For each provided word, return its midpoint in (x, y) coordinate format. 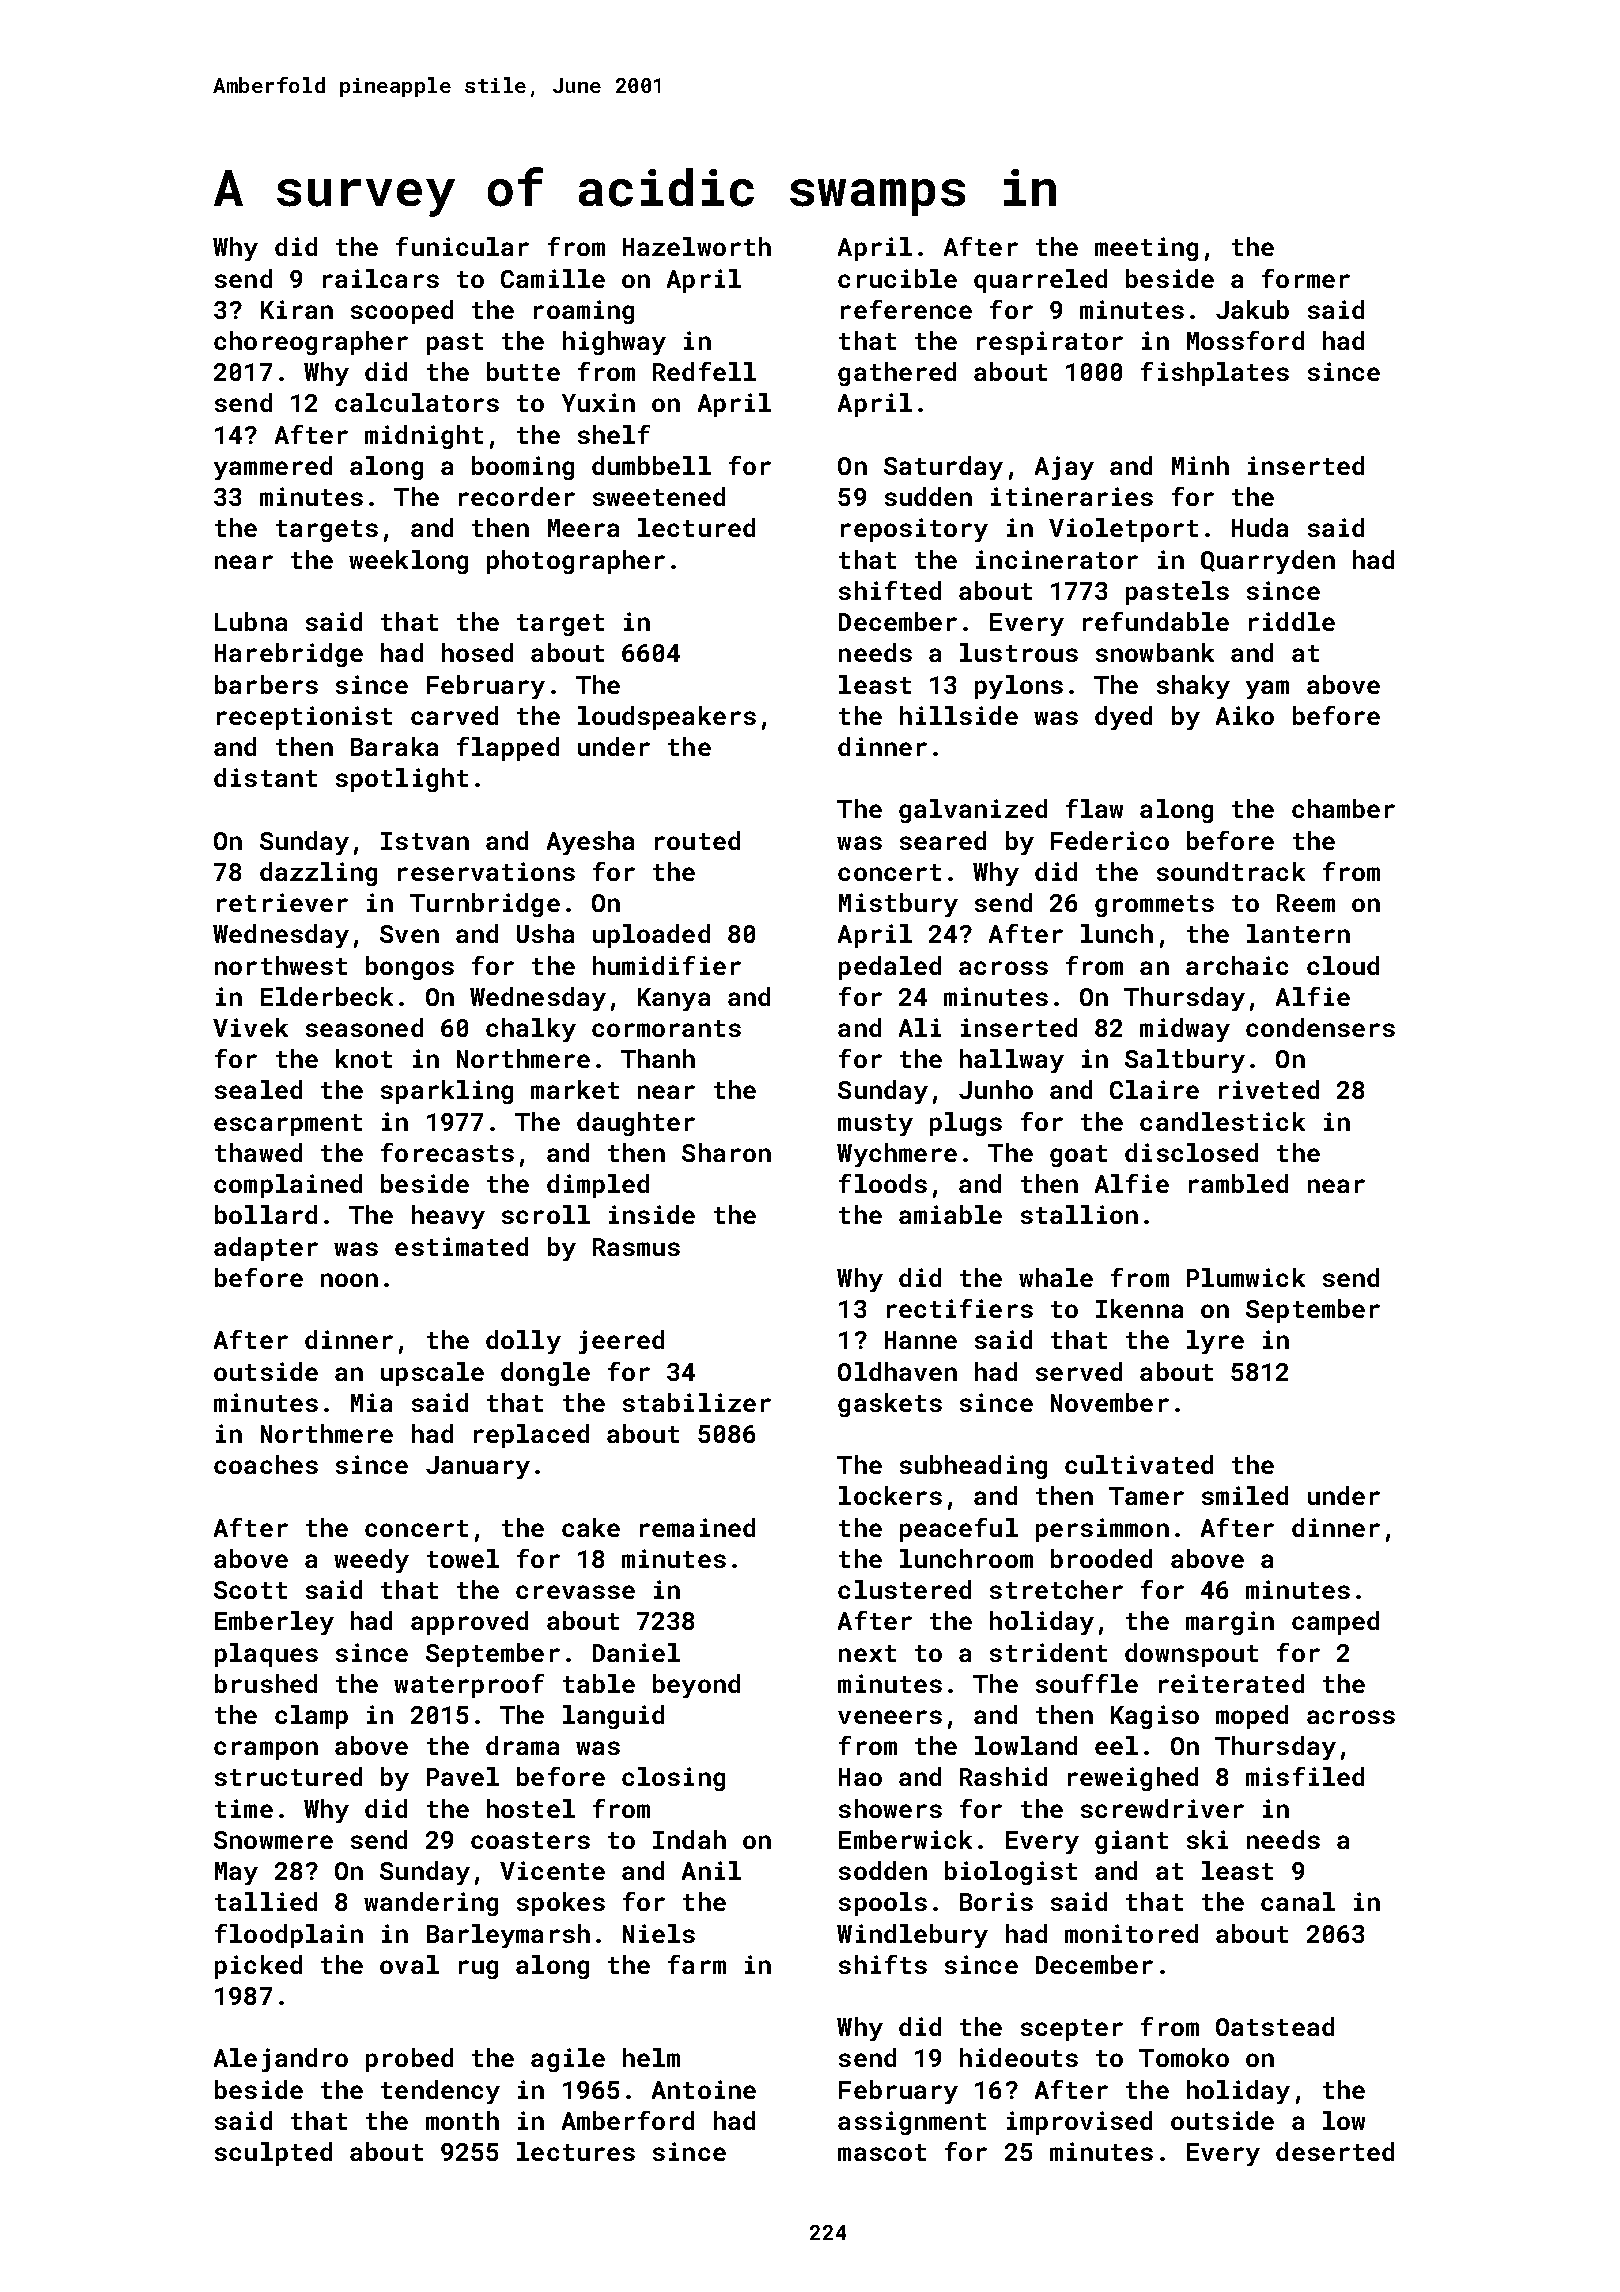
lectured (696, 527)
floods (883, 1183)
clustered (904, 1589)
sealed (258, 1089)
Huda (1260, 527)
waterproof (469, 1686)
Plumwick (1246, 1277)
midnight (424, 437)
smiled (1245, 1495)
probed (409, 2060)
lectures (576, 2151)
